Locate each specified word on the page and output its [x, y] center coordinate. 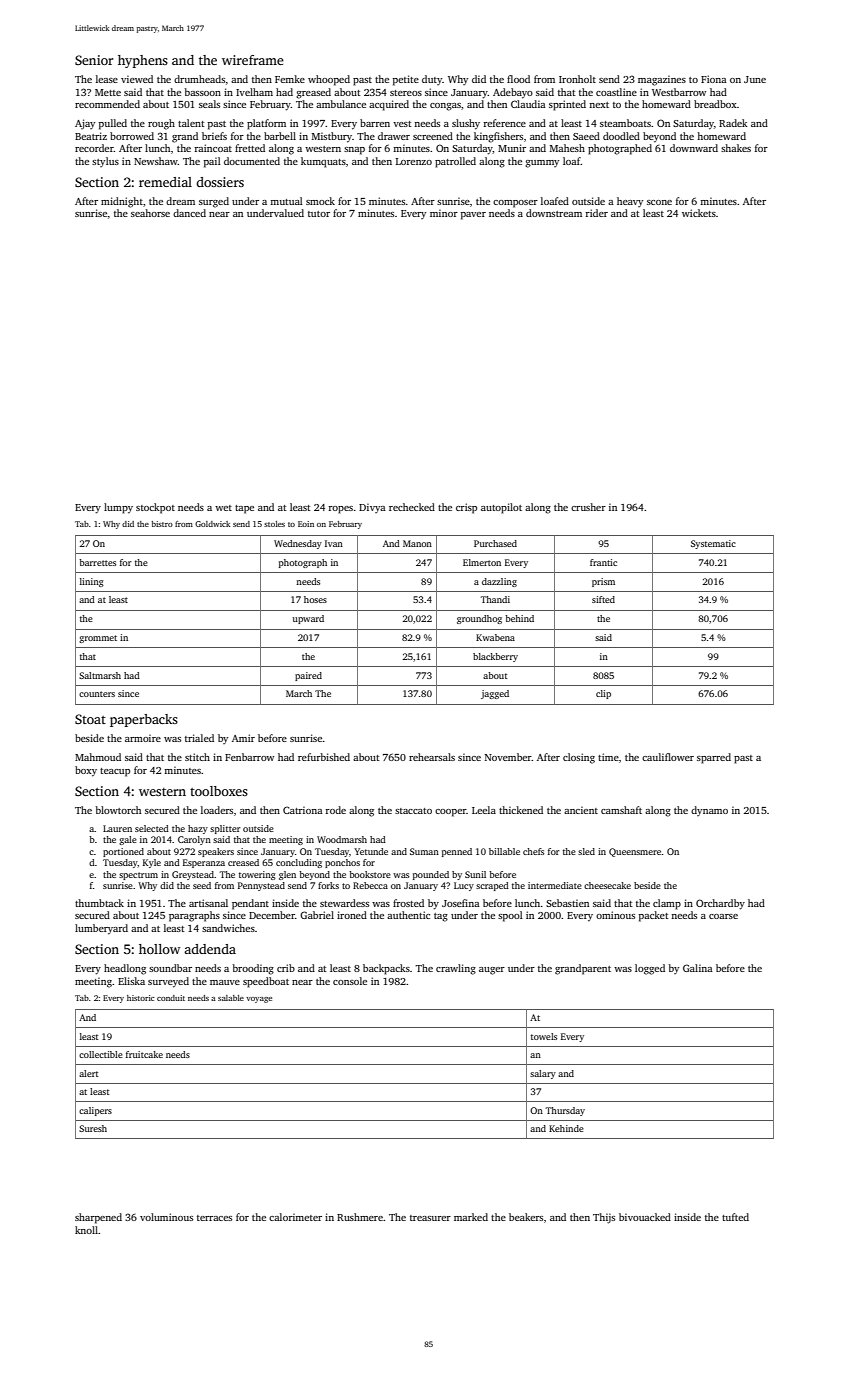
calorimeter [295, 1217]
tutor [319, 214]
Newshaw [156, 161]
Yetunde [371, 851]
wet [223, 508]
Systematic [713, 544]
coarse [723, 916]
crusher [588, 507]
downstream [554, 213]
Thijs [604, 1218]
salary [543, 1074]
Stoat [90, 719]
